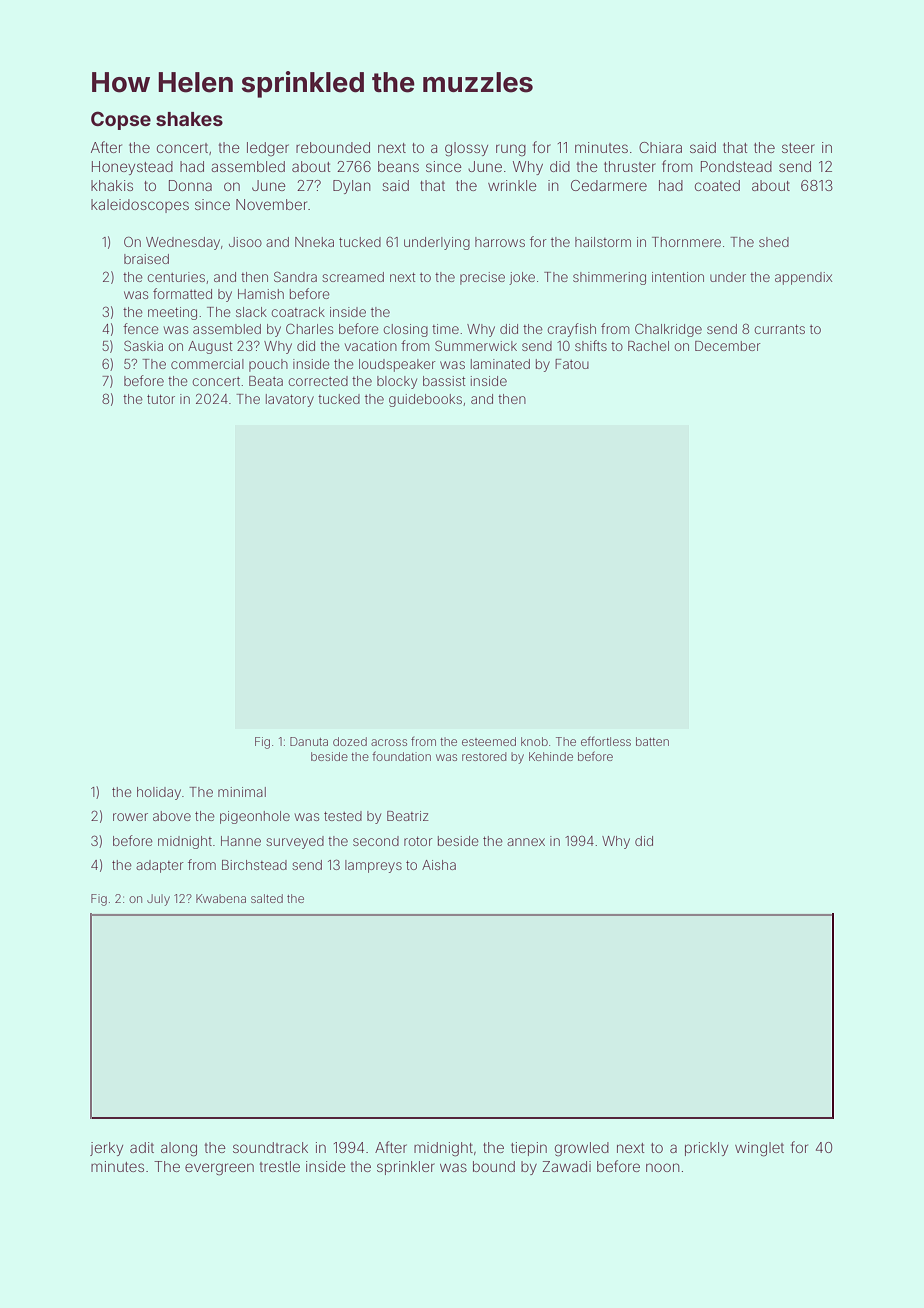  What do you see at coordinates (652, 741) in the screenshot?
I see `batten` at bounding box center [652, 741].
